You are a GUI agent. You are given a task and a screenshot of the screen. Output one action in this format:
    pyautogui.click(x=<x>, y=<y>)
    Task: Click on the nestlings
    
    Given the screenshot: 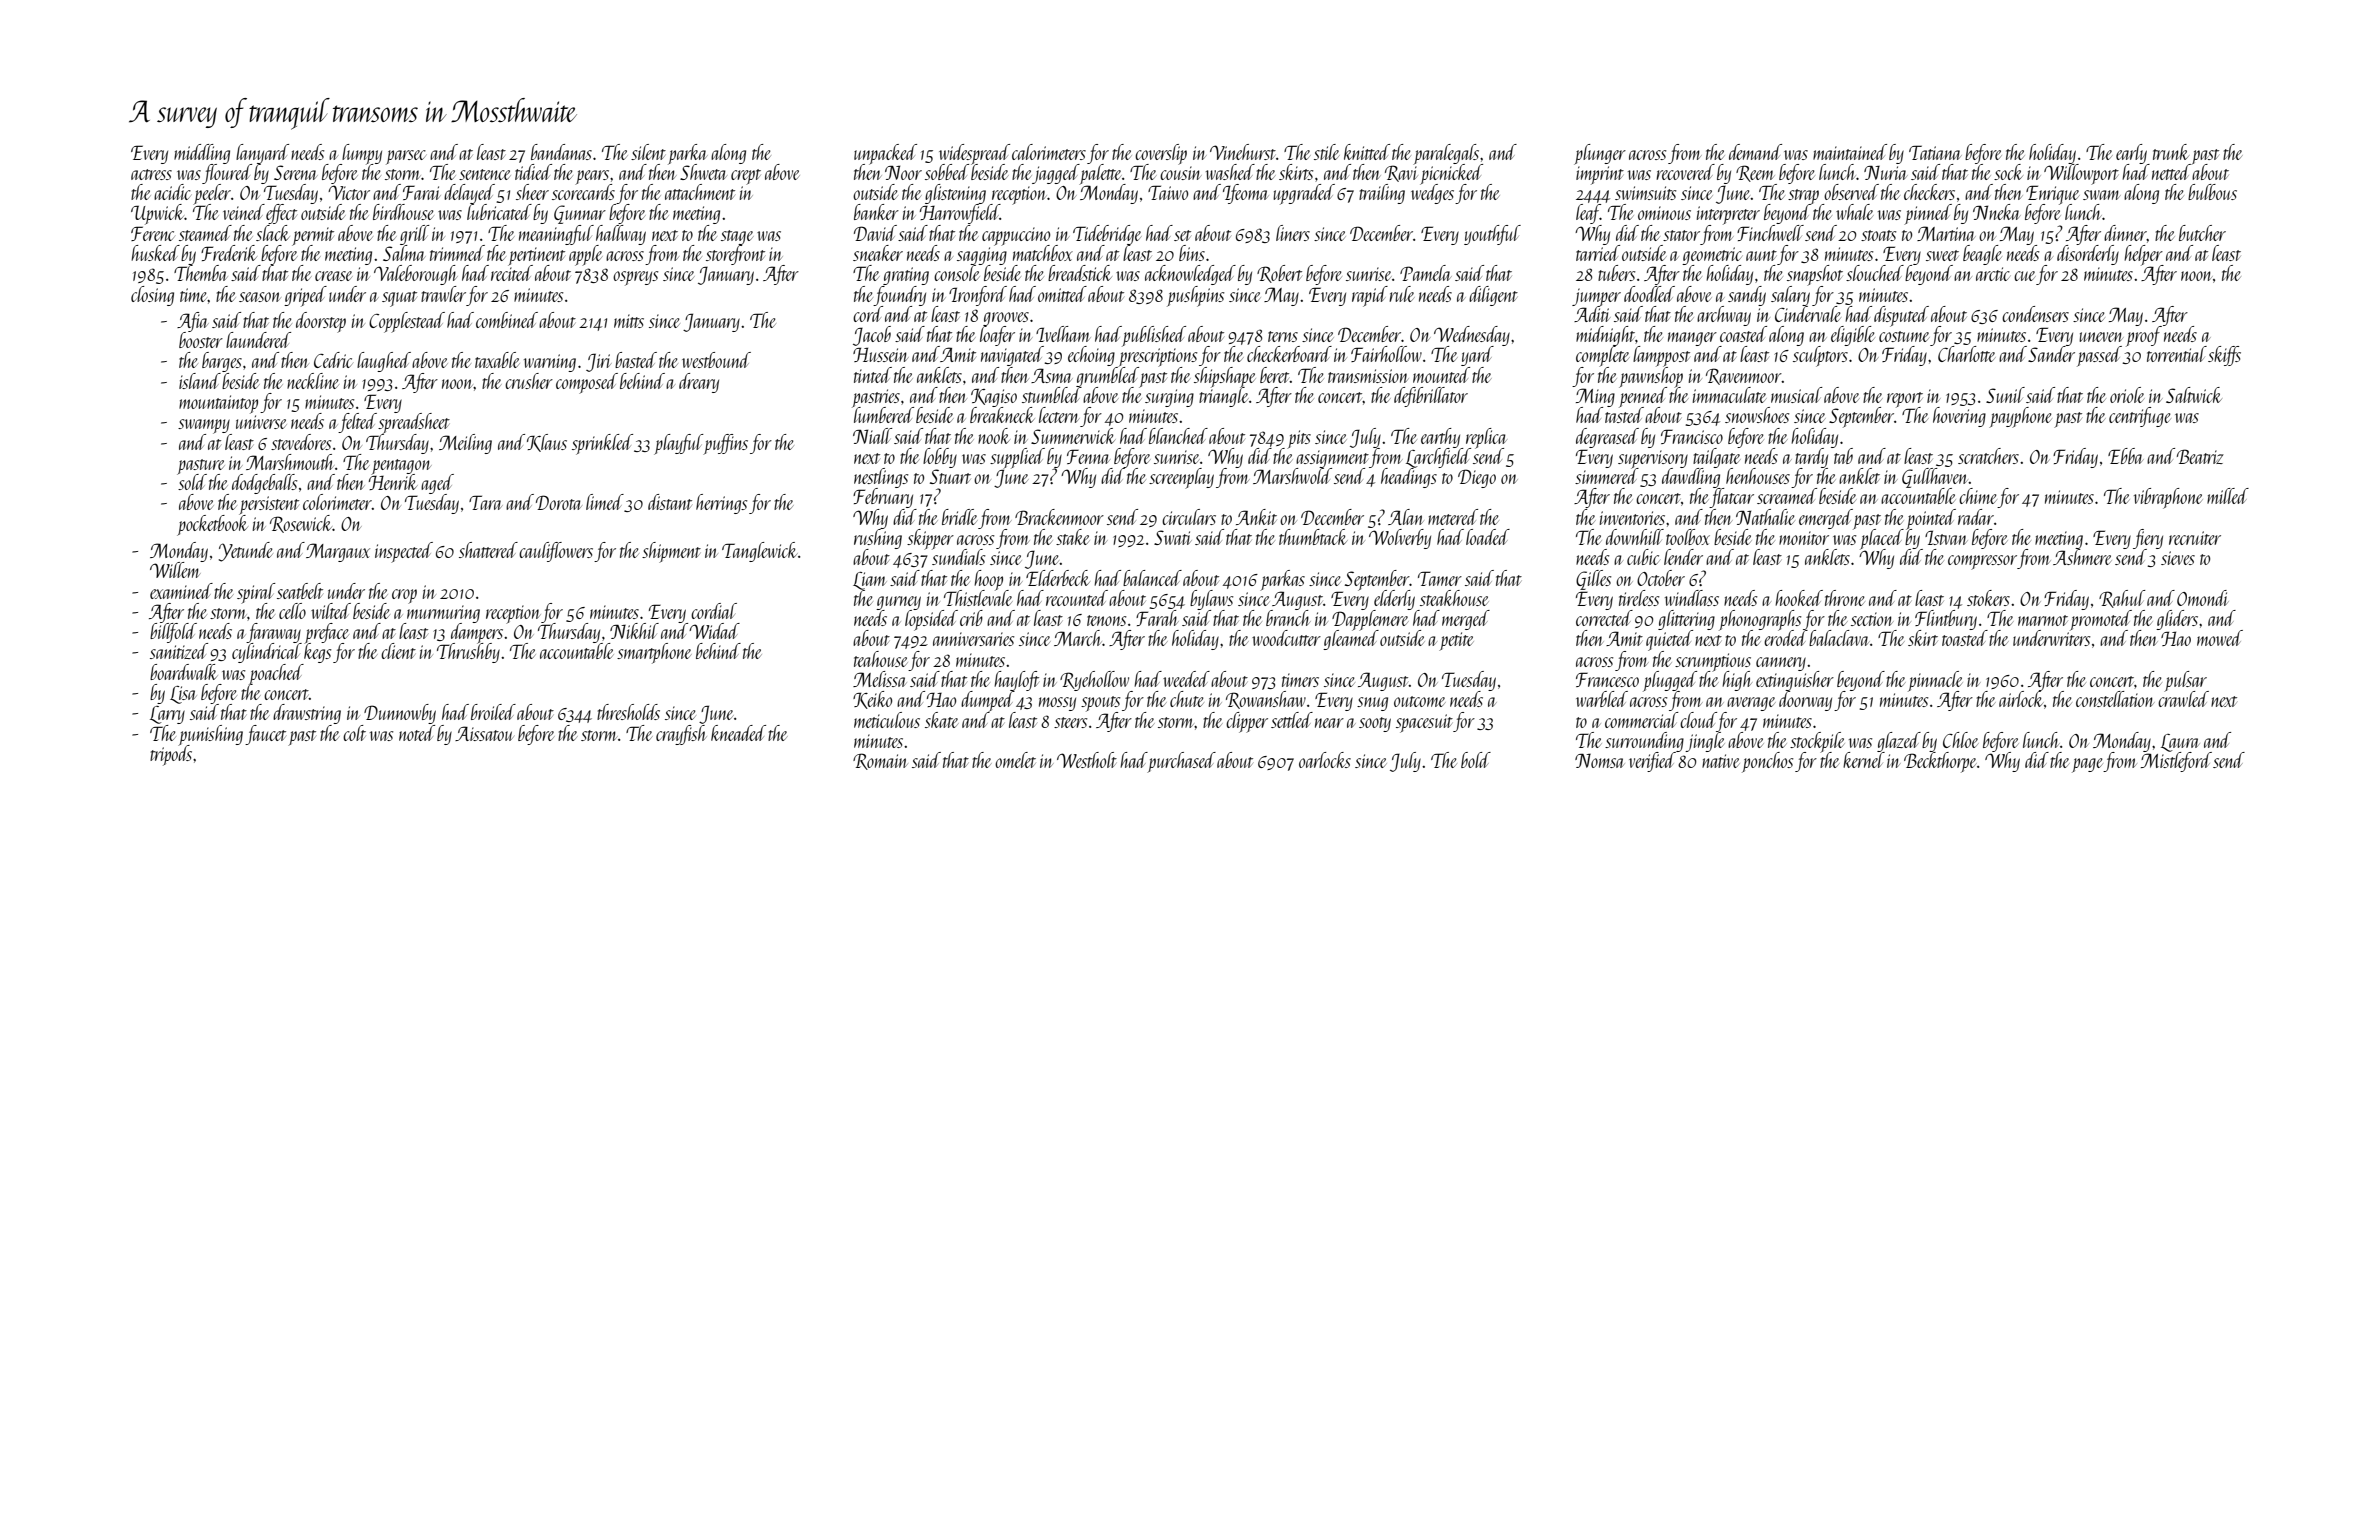 What is the action you would take?
    pyautogui.click(x=881, y=478)
